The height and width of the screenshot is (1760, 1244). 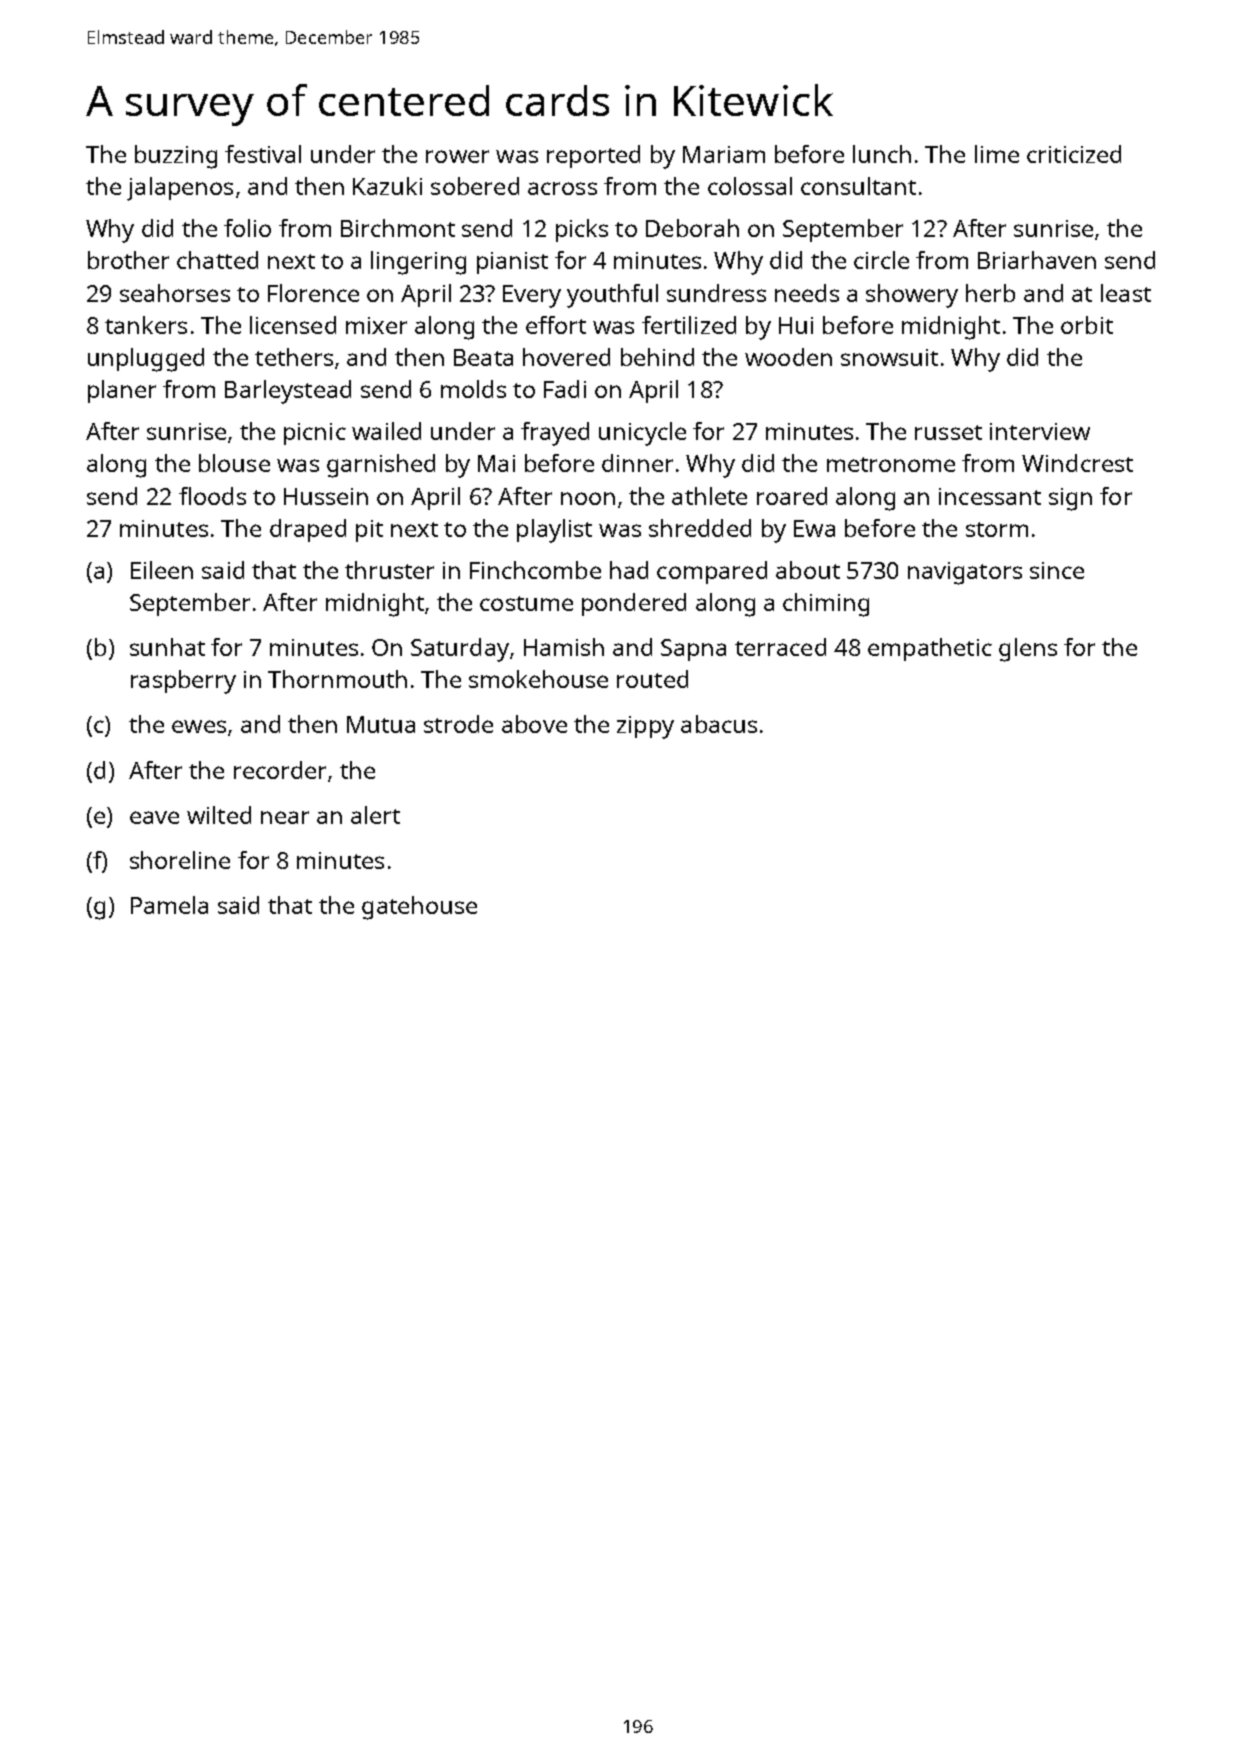 I want to click on gatehouse, so click(x=419, y=908).
